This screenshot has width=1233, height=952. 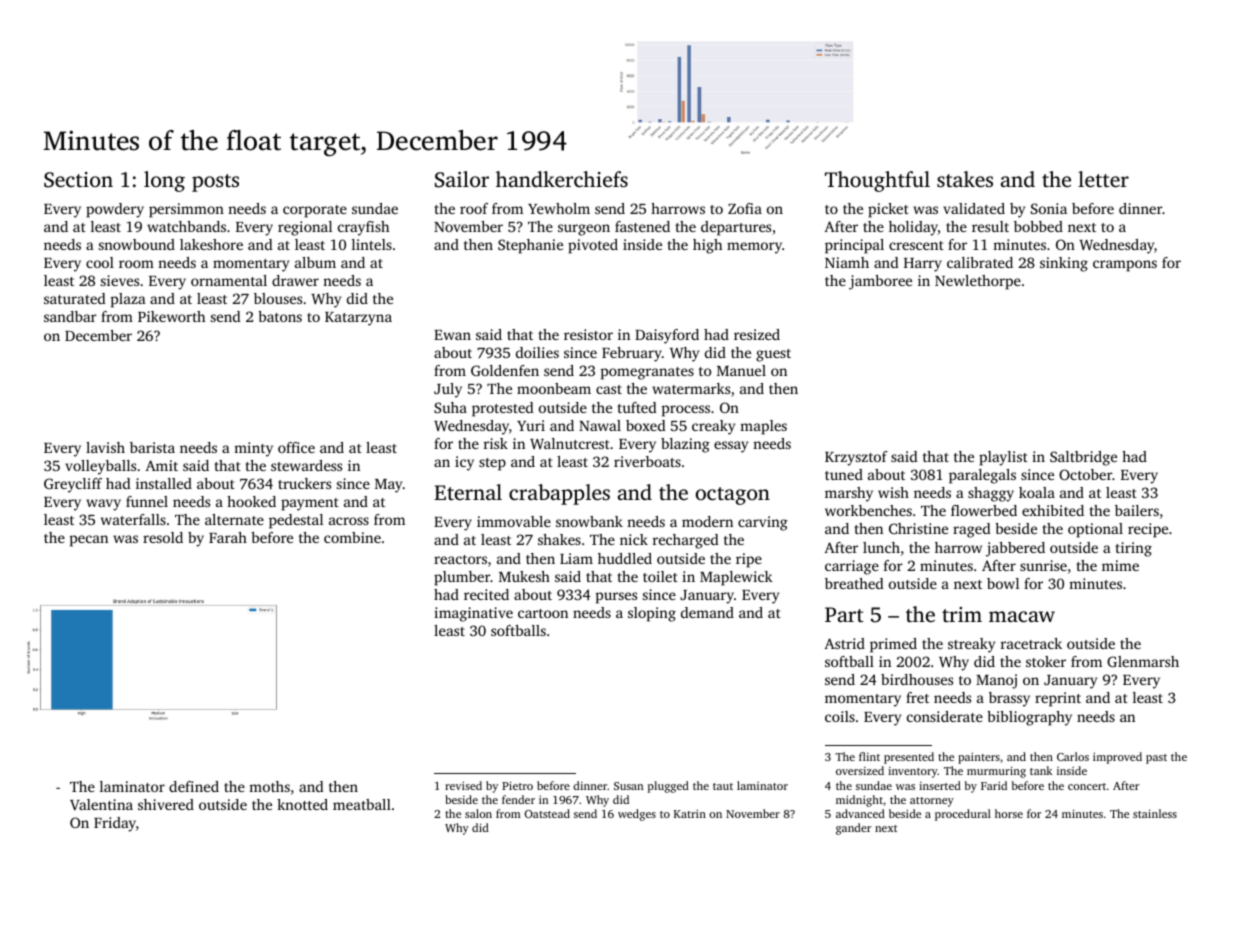 I want to click on imaginative, so click(x=473, y=614).
